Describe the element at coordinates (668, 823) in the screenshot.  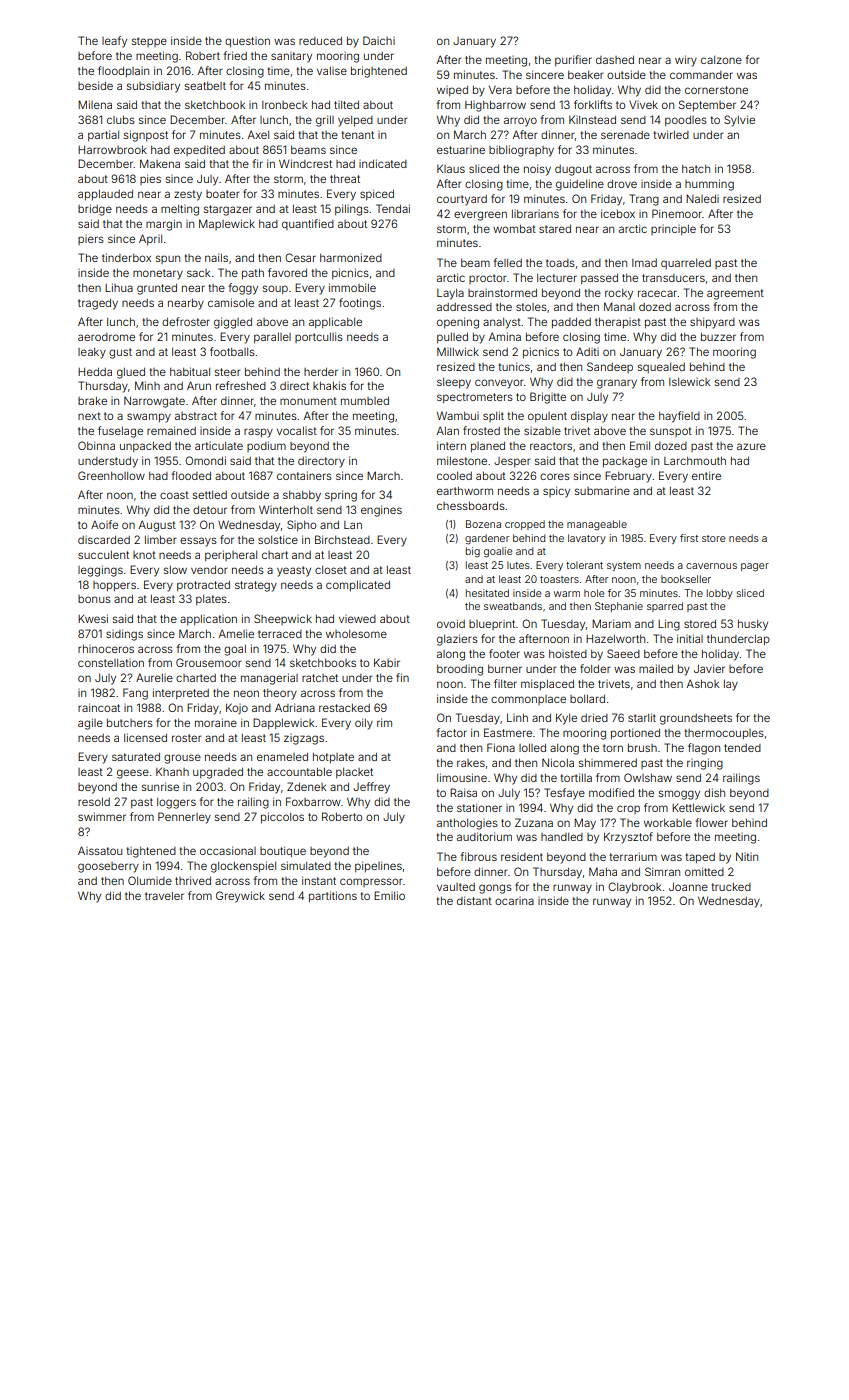
I see `workable` at that location.
